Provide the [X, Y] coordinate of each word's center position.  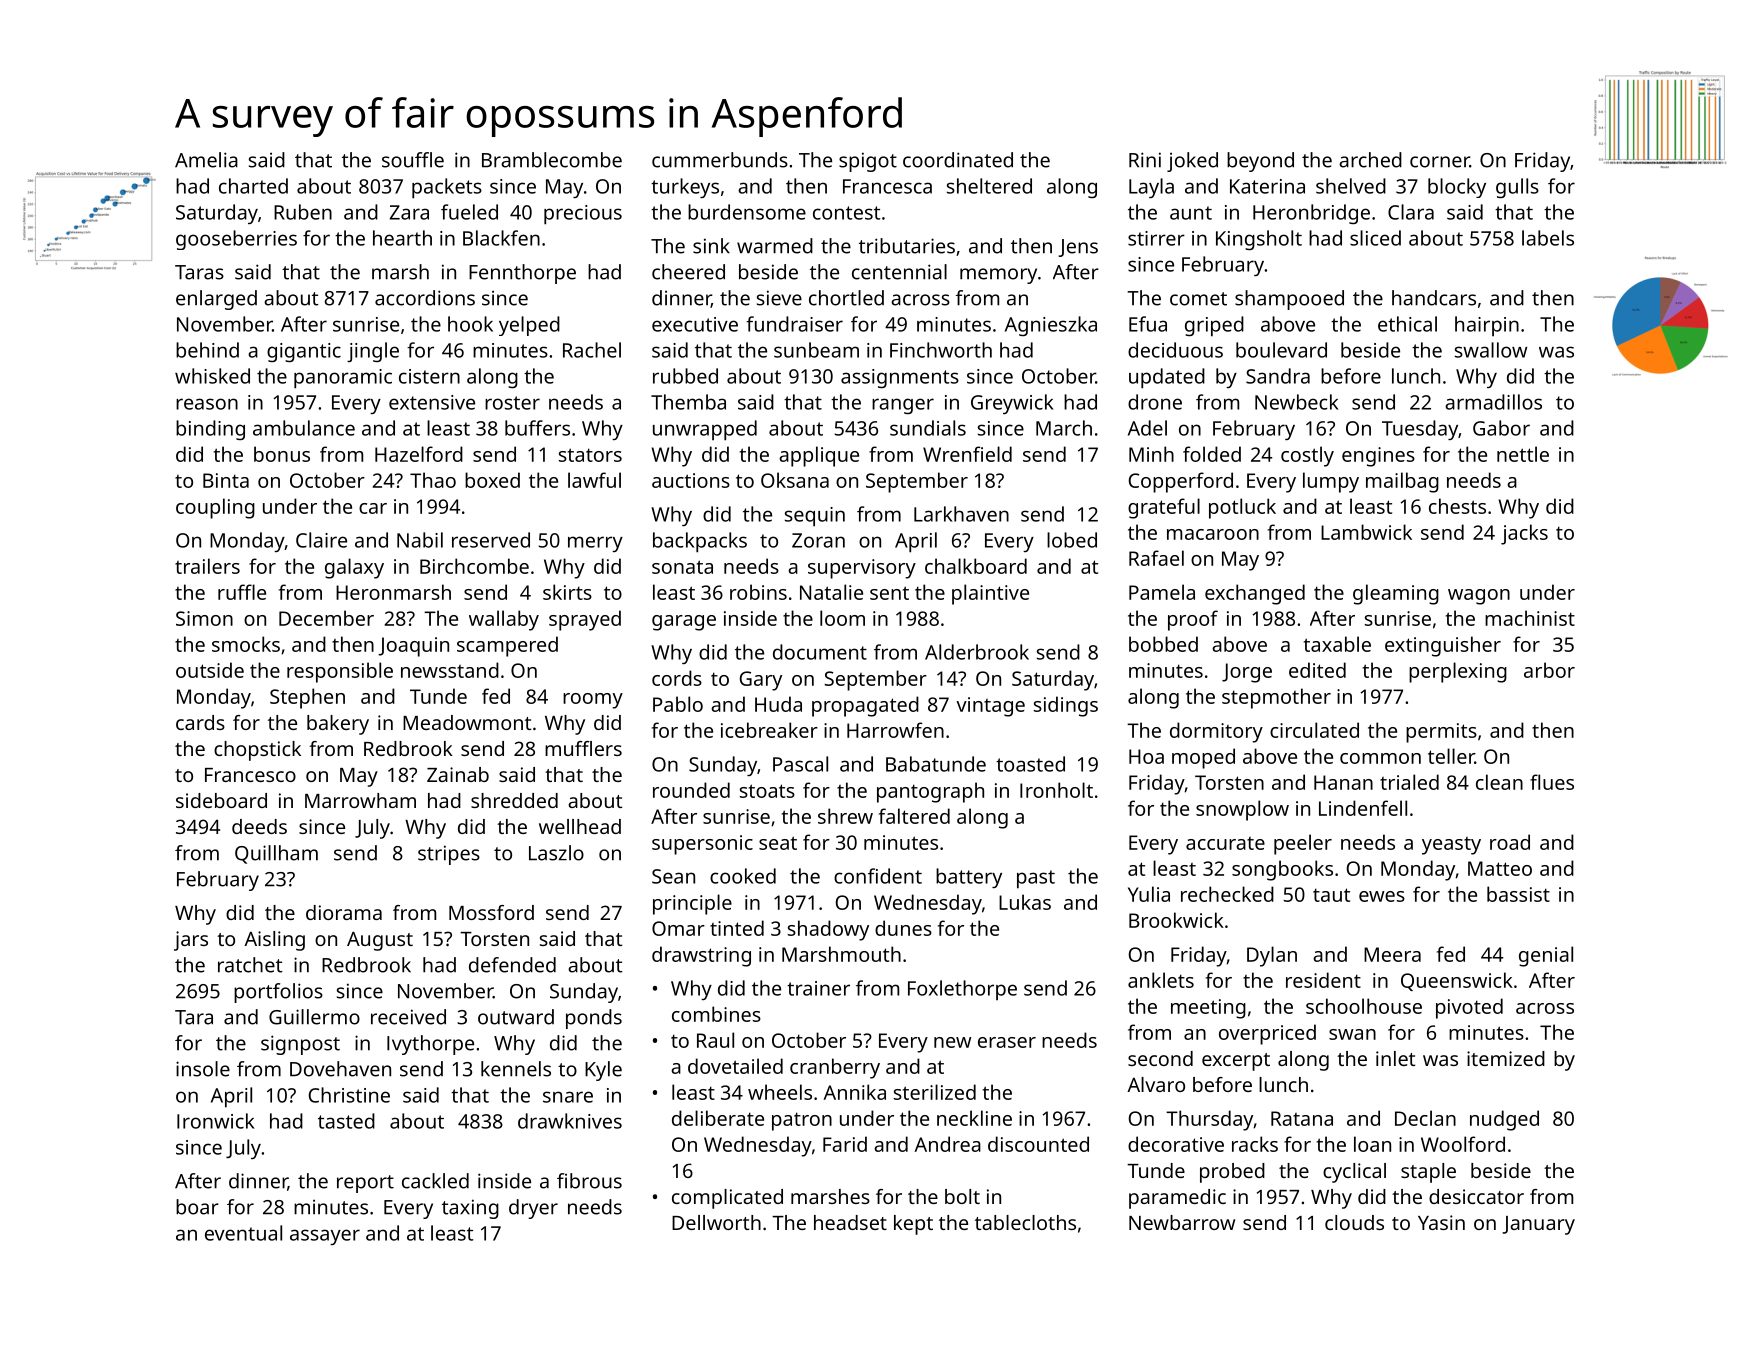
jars [191, 941]
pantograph [930, 792]
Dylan [1272, 956]
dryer [533, 1209]
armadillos [1493, 402]
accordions [425, 298]
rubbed [685, 376]
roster [512, 403]
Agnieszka [1051, 326]
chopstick [257, 751]
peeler [1303, 844]
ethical [1407, 324]
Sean [673, 876]
